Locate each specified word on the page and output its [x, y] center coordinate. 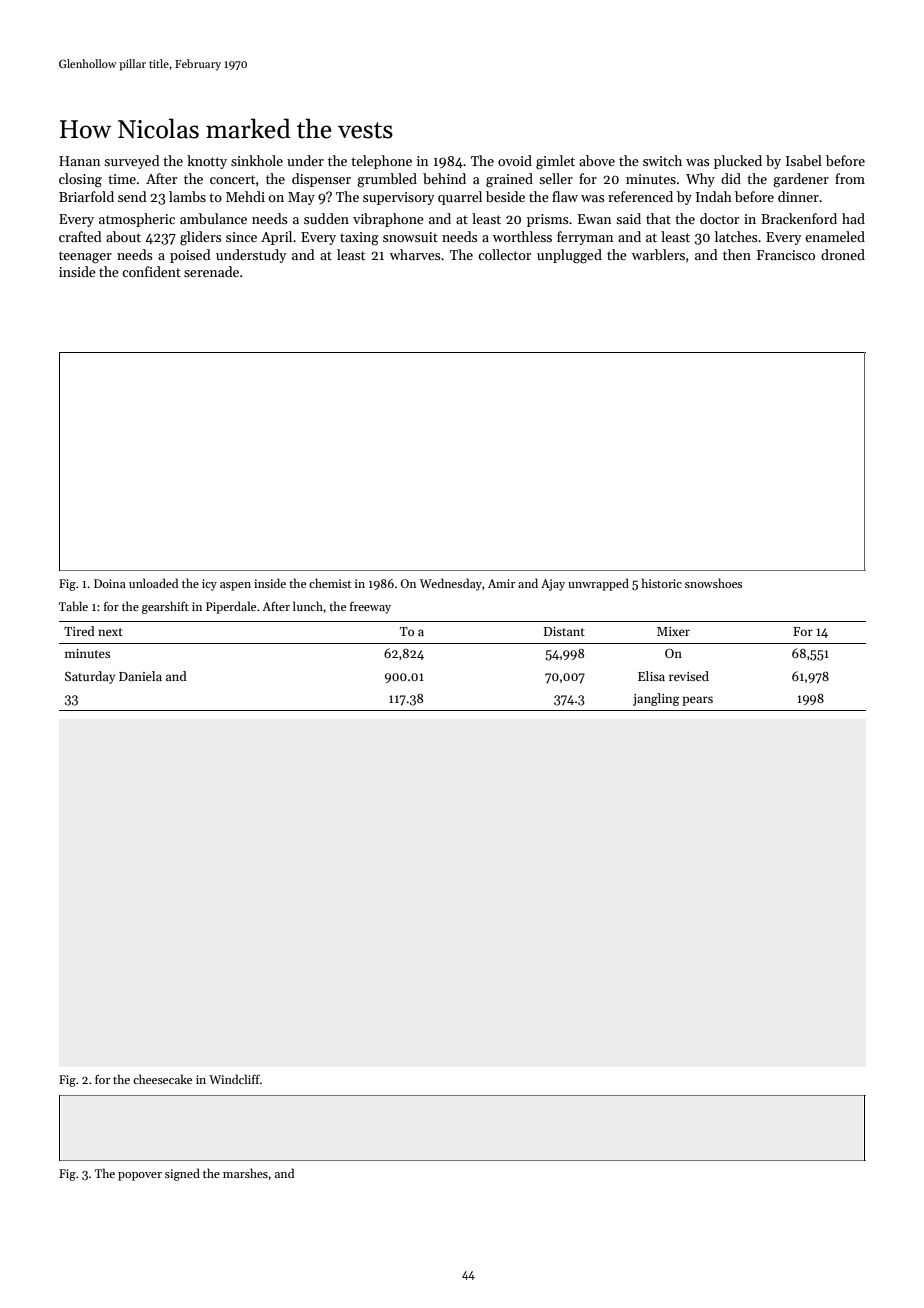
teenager [85, 257]
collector [504, 254]
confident [151, 271]
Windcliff [234, 1079]
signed [182, 1174]
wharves [415, 254]
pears [697, 701]
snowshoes [713, 583]
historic [662, 583]
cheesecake [162, 1079]
